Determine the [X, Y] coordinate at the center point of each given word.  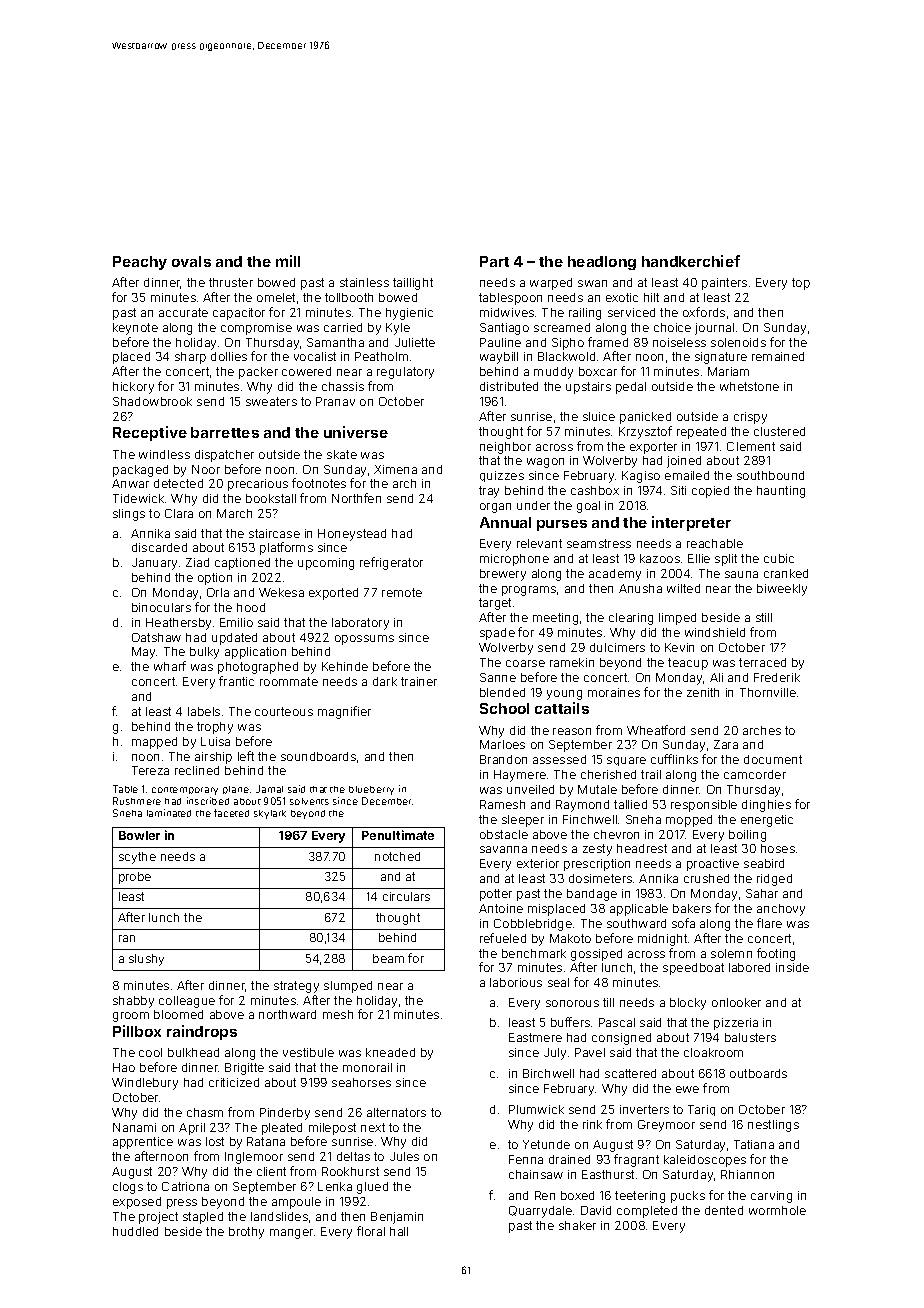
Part [494, 261]
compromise [256, 329]
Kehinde [345, 666]
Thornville [768, 692]
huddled [135, 1231]
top [801, 284]
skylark [270, 814]
